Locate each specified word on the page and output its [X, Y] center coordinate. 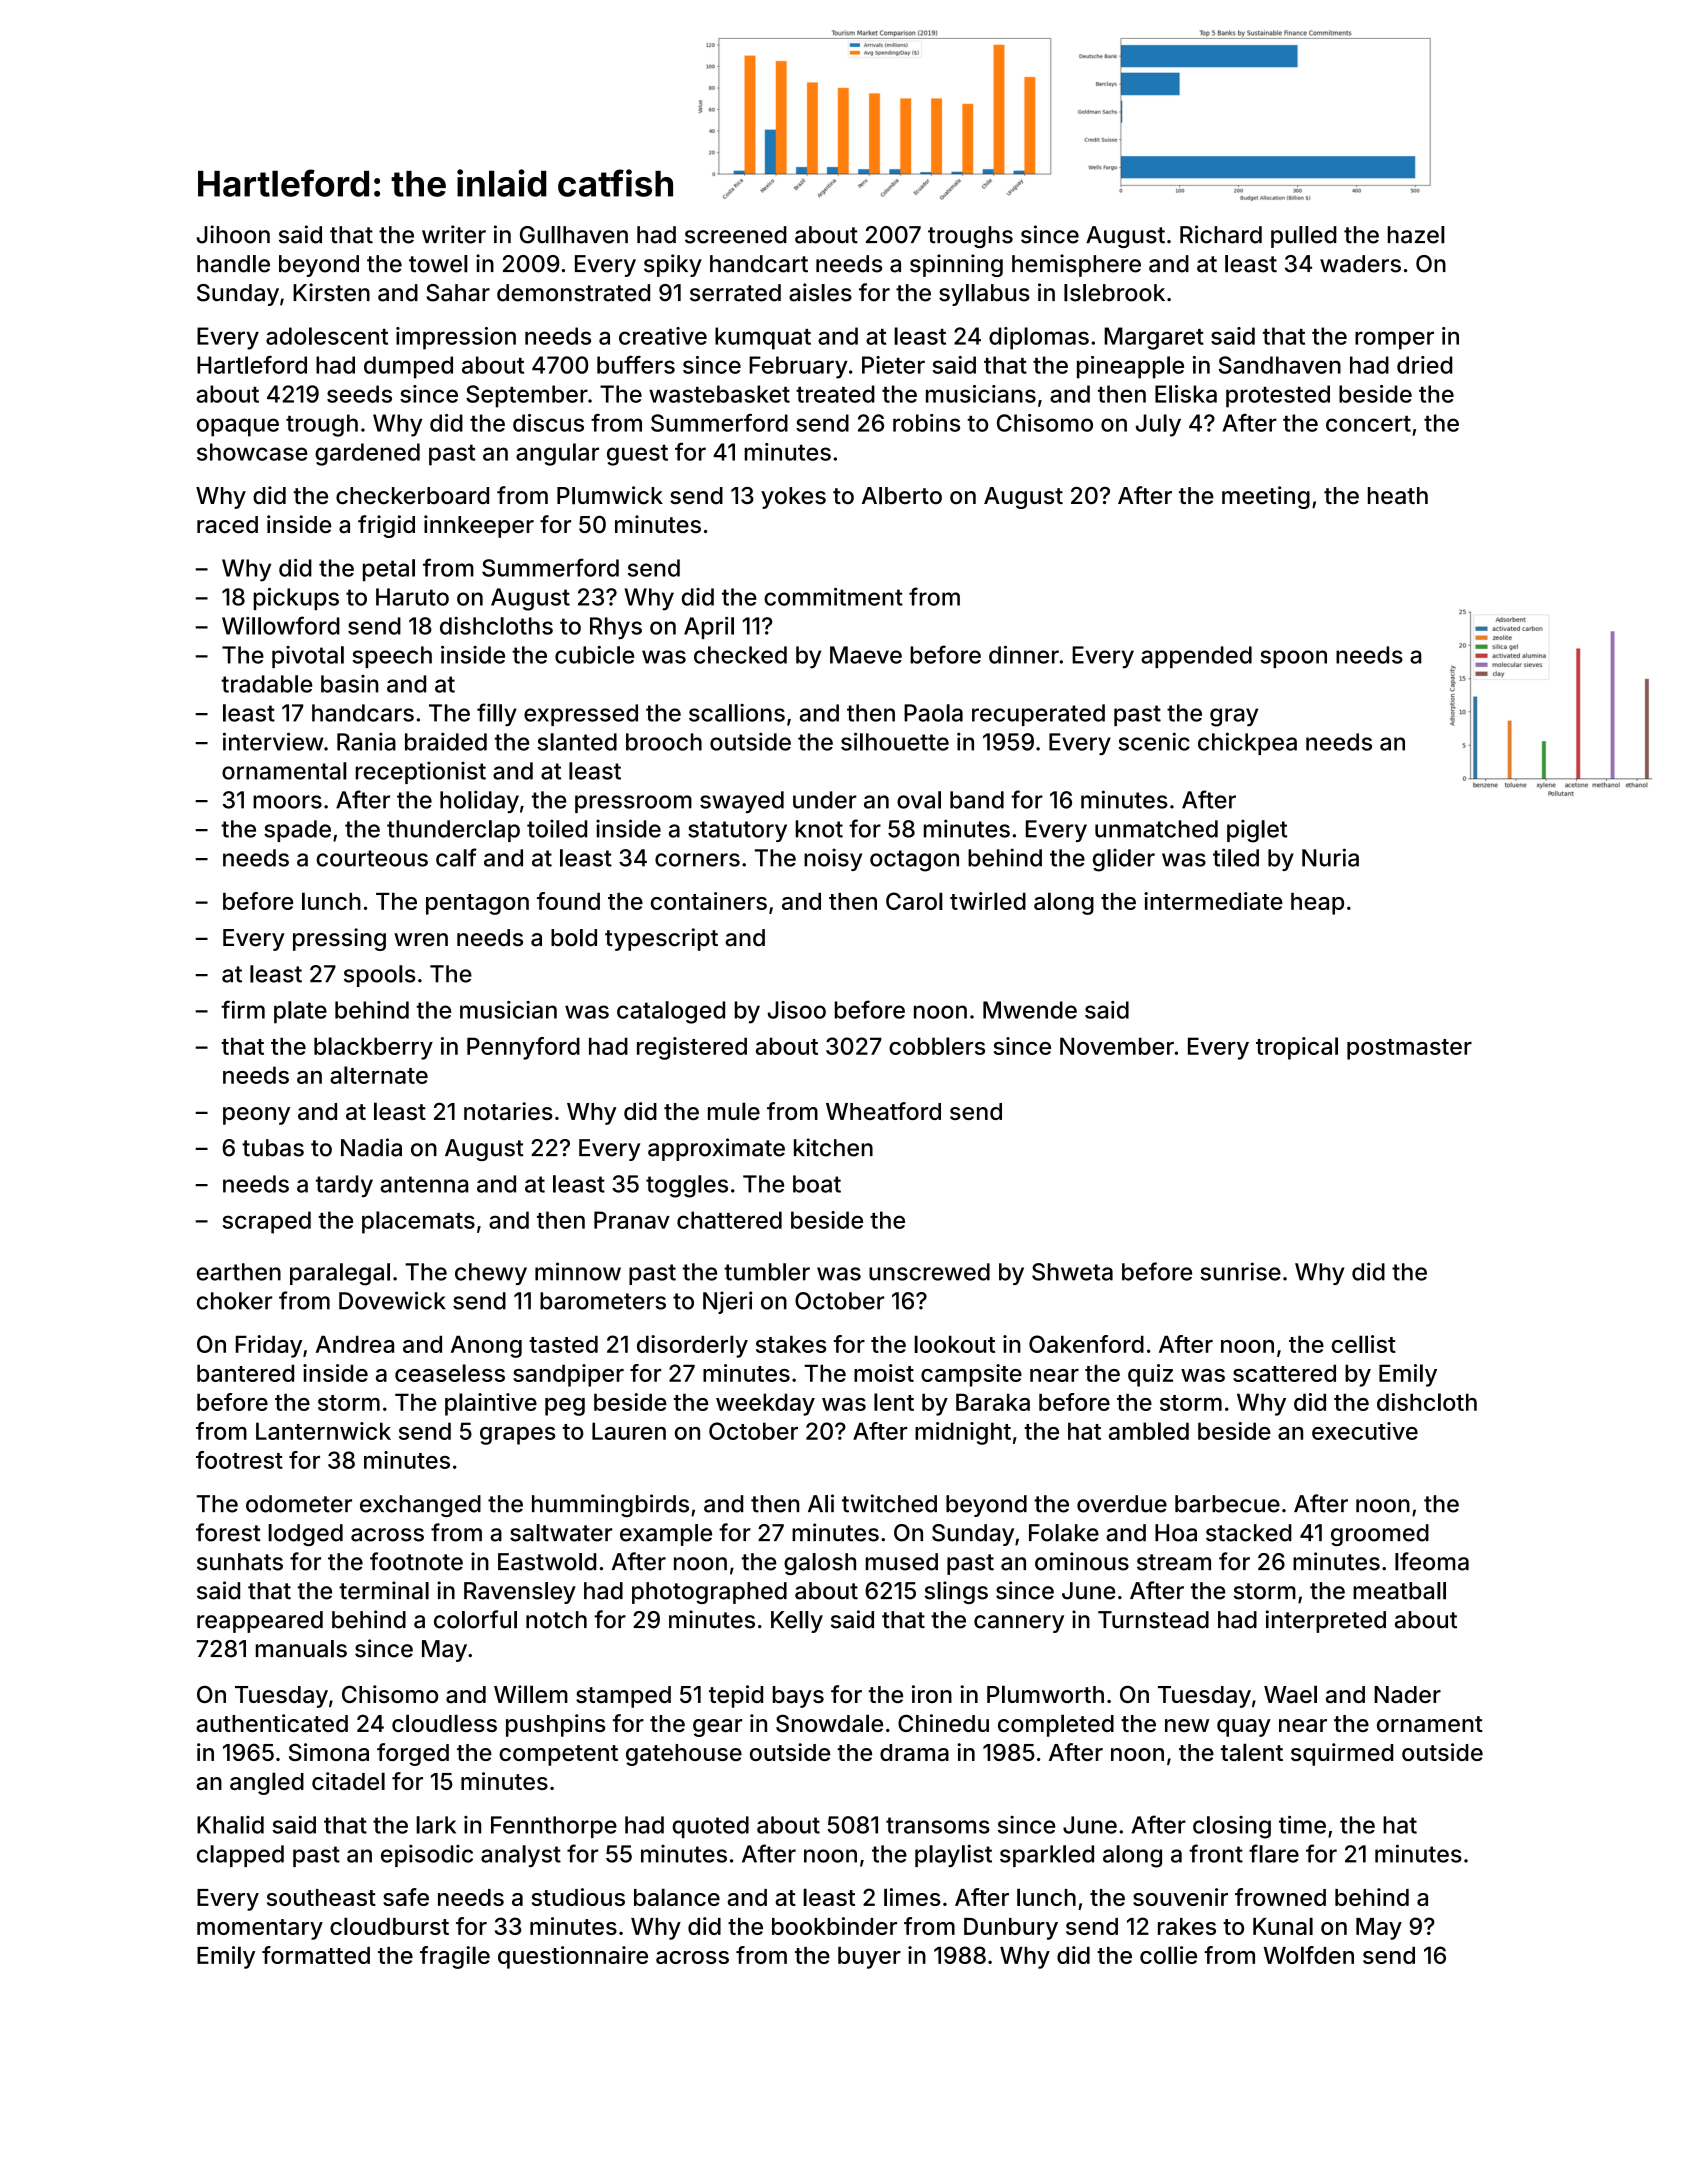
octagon [914, 861]
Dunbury [1011, 1929]
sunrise [1240, 1271]
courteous [372, 858]
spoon [1293, 659]
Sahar [458, 293]
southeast [321, 1897]
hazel [1416, 235]
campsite [971, 1375]
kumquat [763, 338]
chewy [491, 1274]
